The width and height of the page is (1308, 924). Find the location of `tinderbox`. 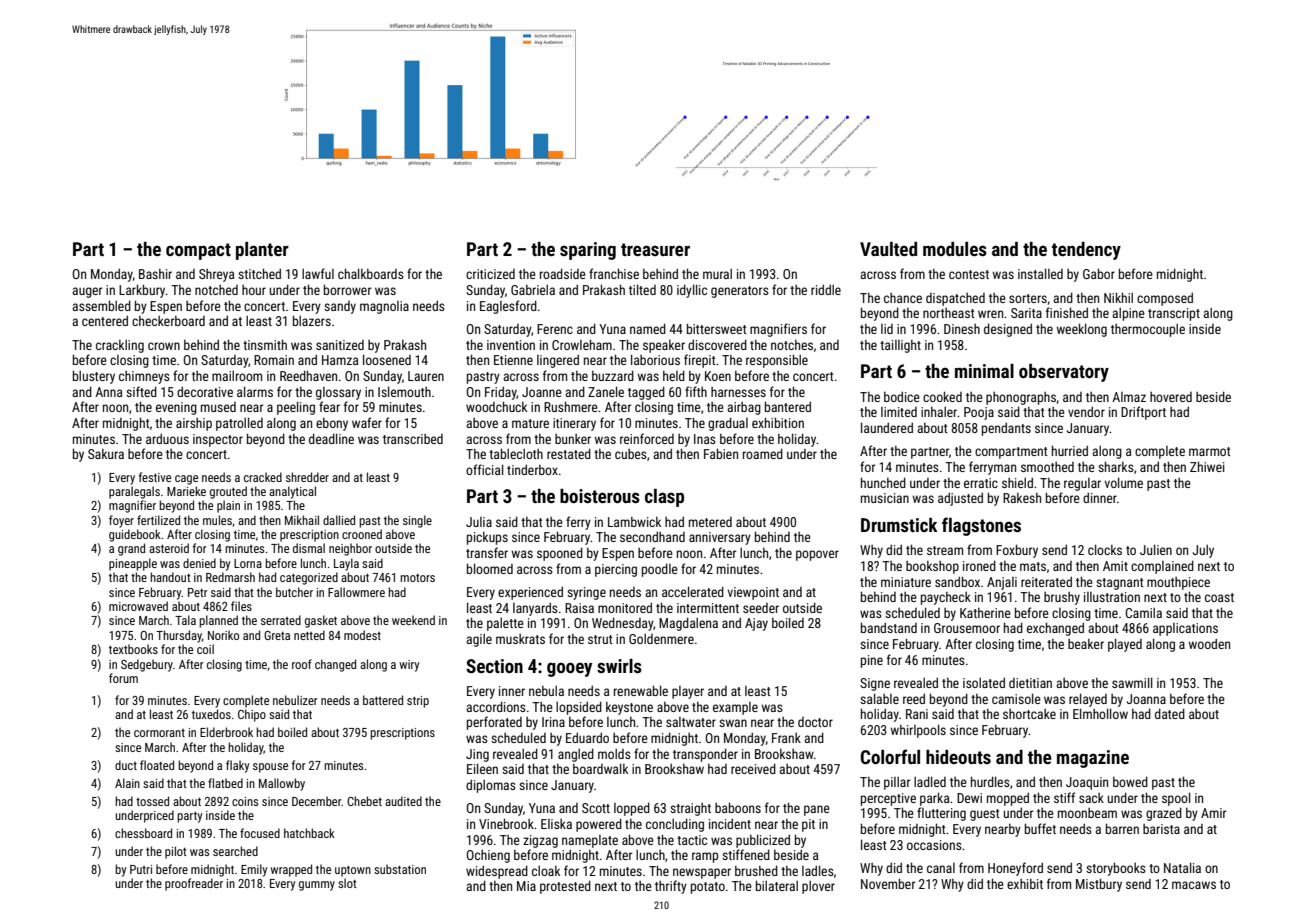

tinderbox is located at coordinates (532, 469).
